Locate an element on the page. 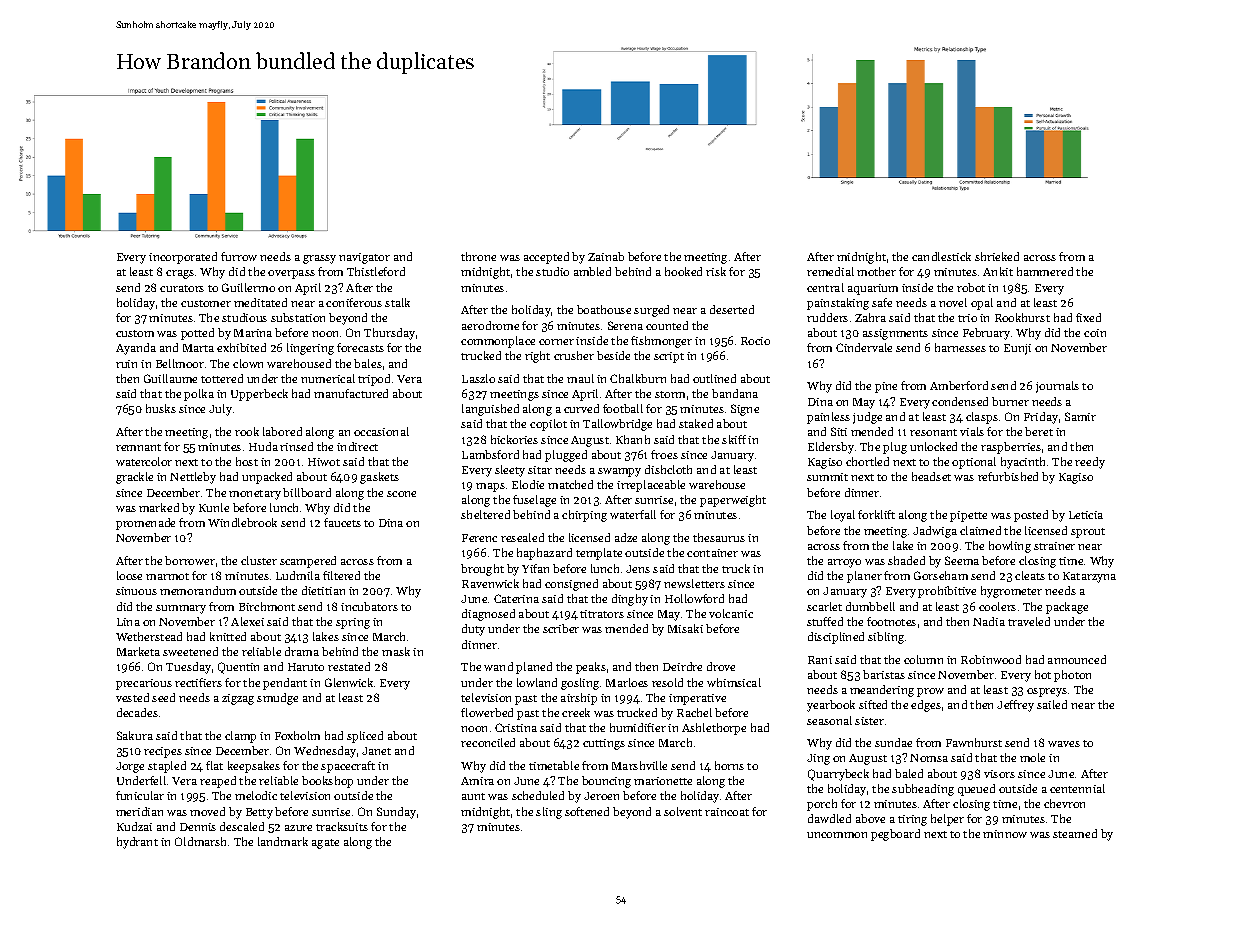 The image size is (1233, 952). Rocio is located at coordinates (755, 341).
